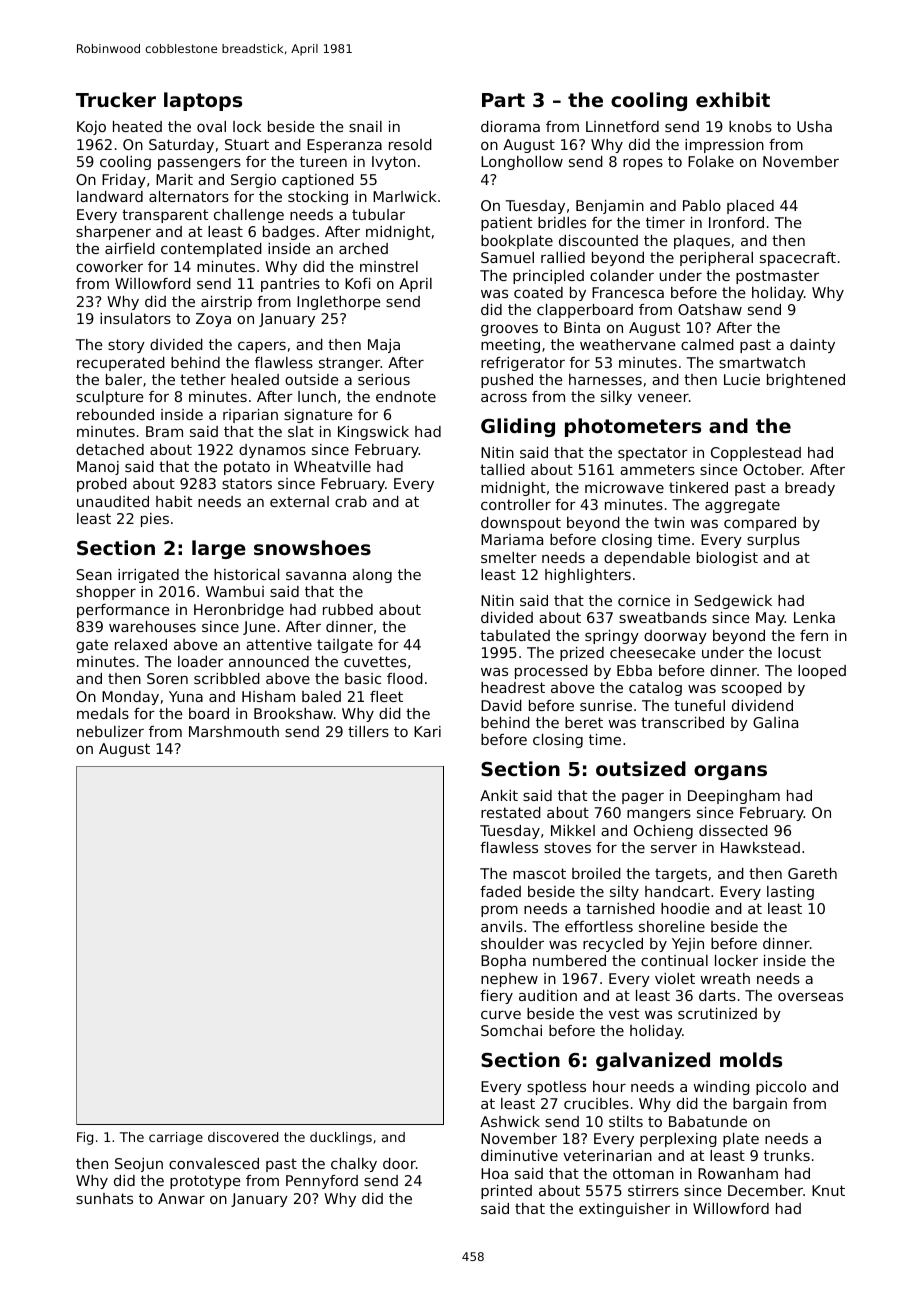 Image resolution: width=924 pixels, height=1308 pixels. Describe the element at coordinates (522, 163) in the image. I see `Longhollow` at that location.
